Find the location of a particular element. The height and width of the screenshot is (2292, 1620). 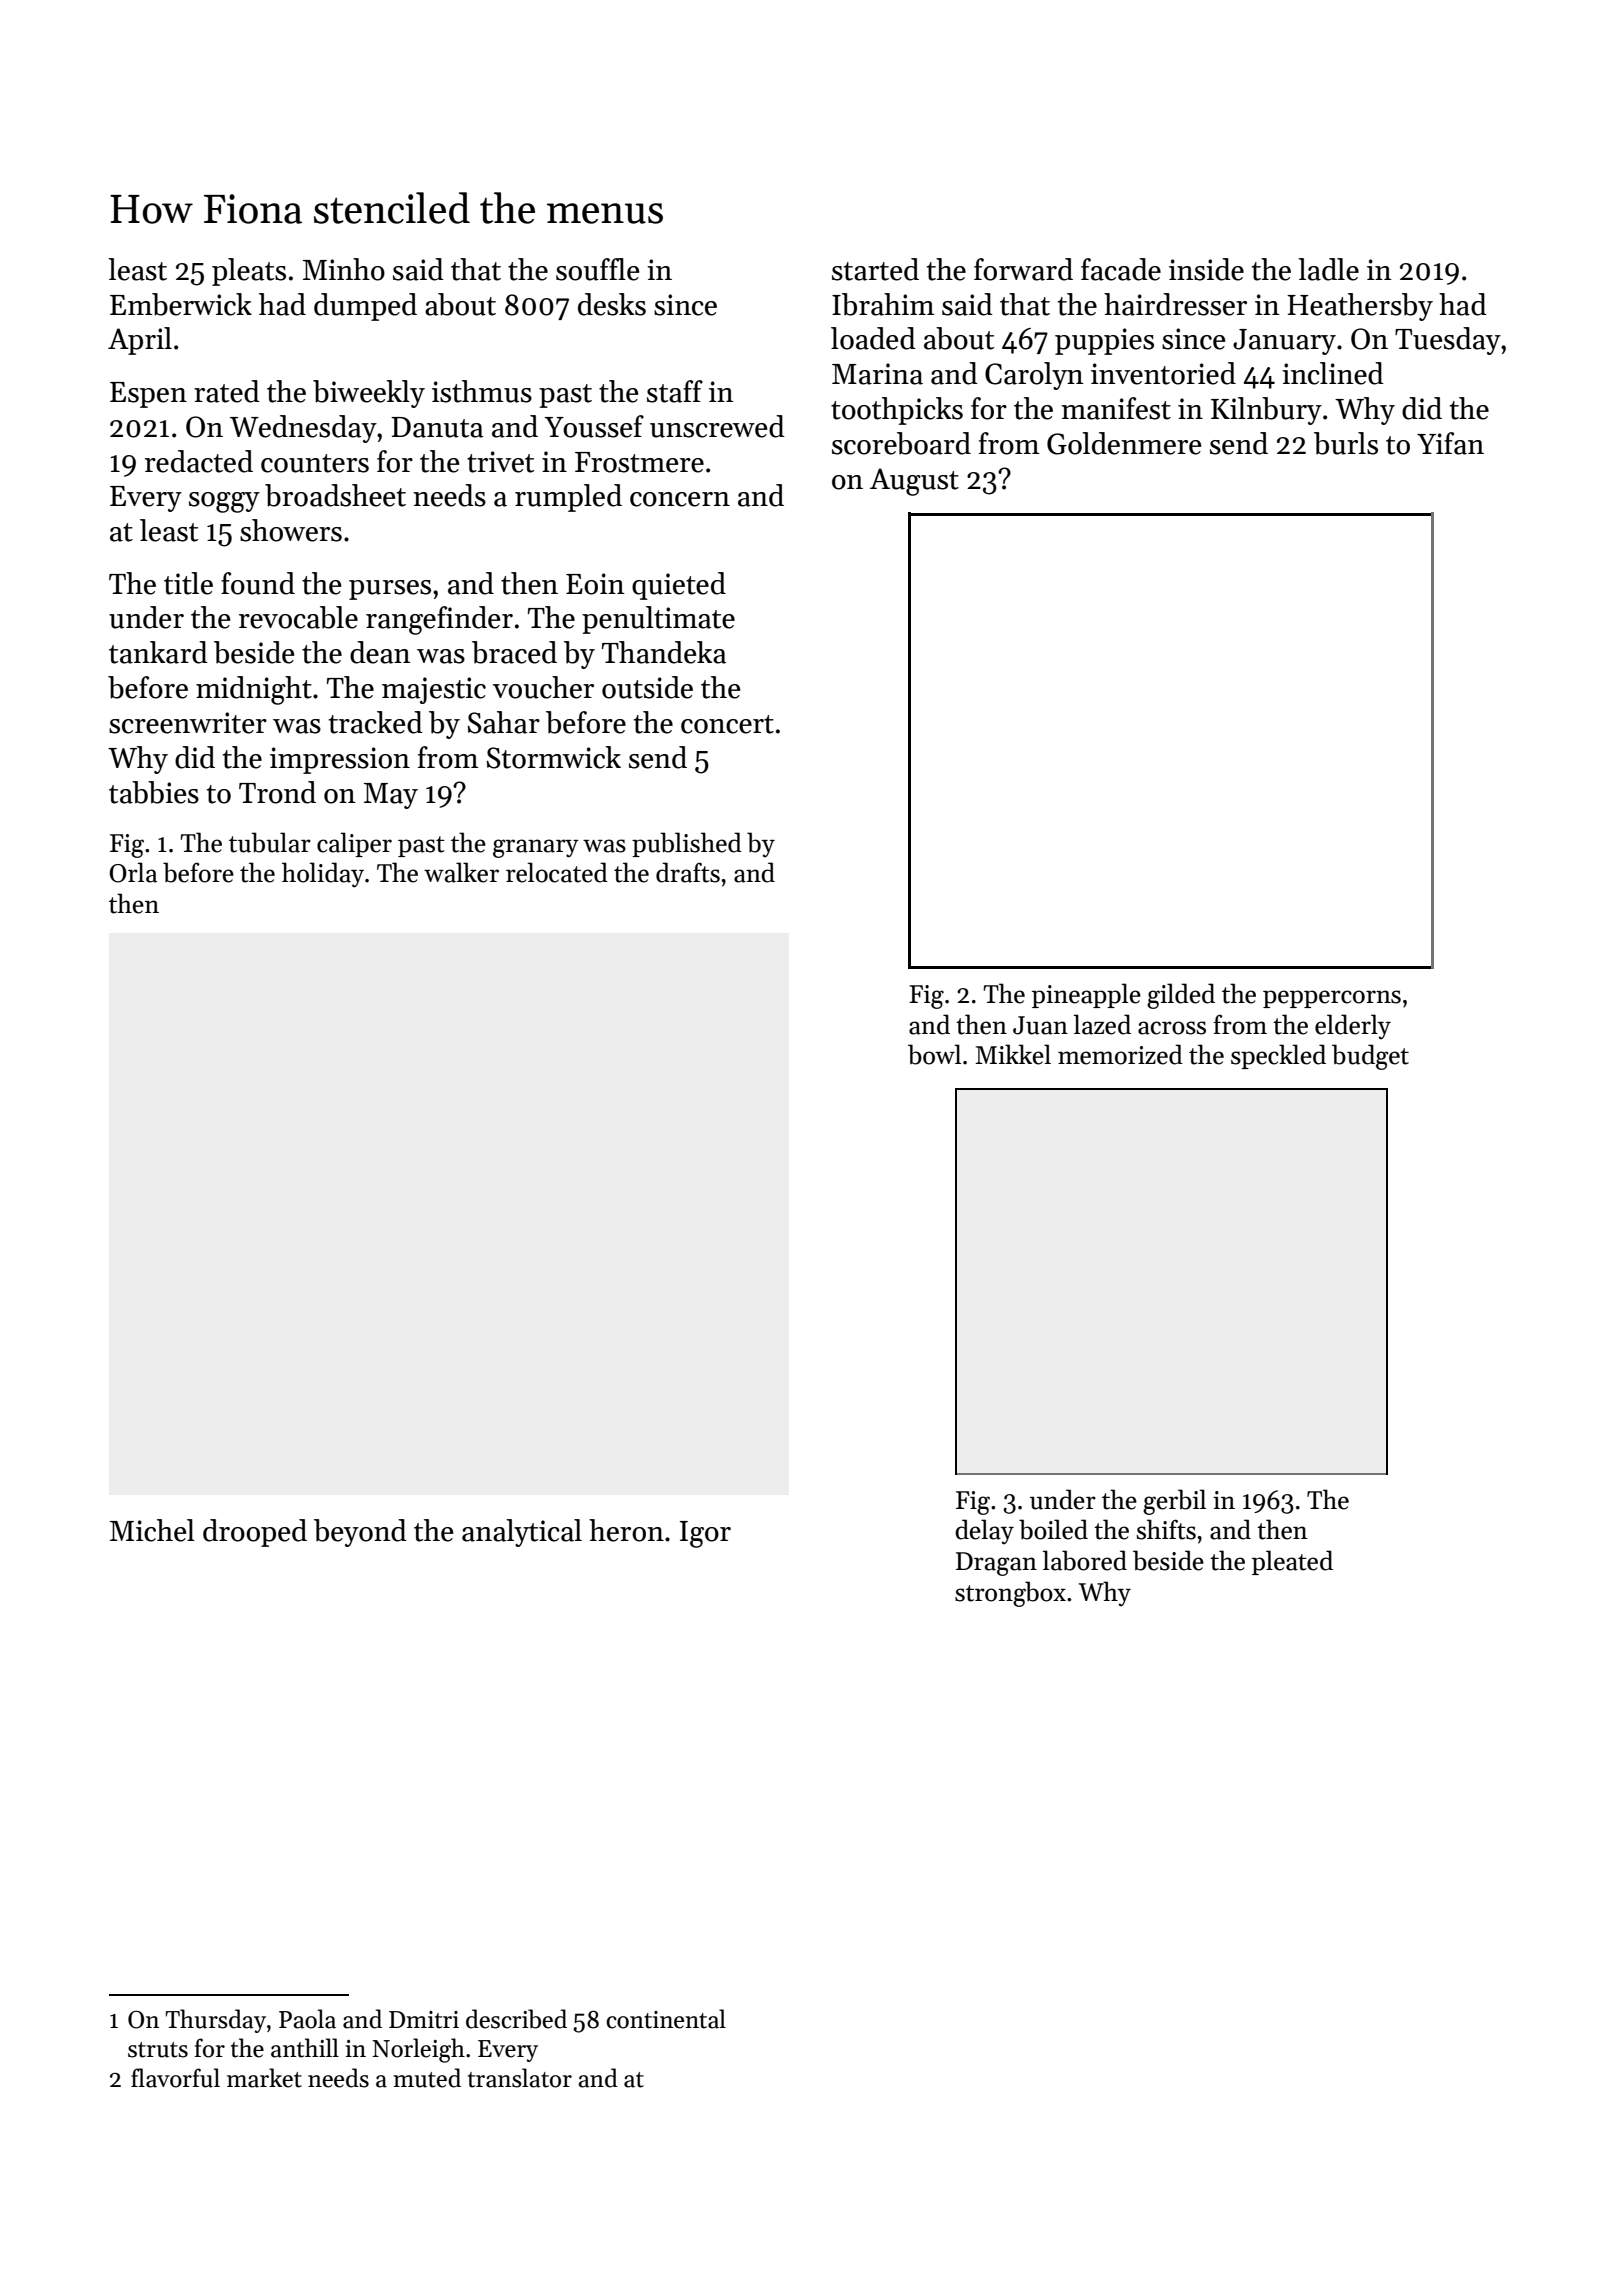

flavorful is located at coordinates (175, 2078).
